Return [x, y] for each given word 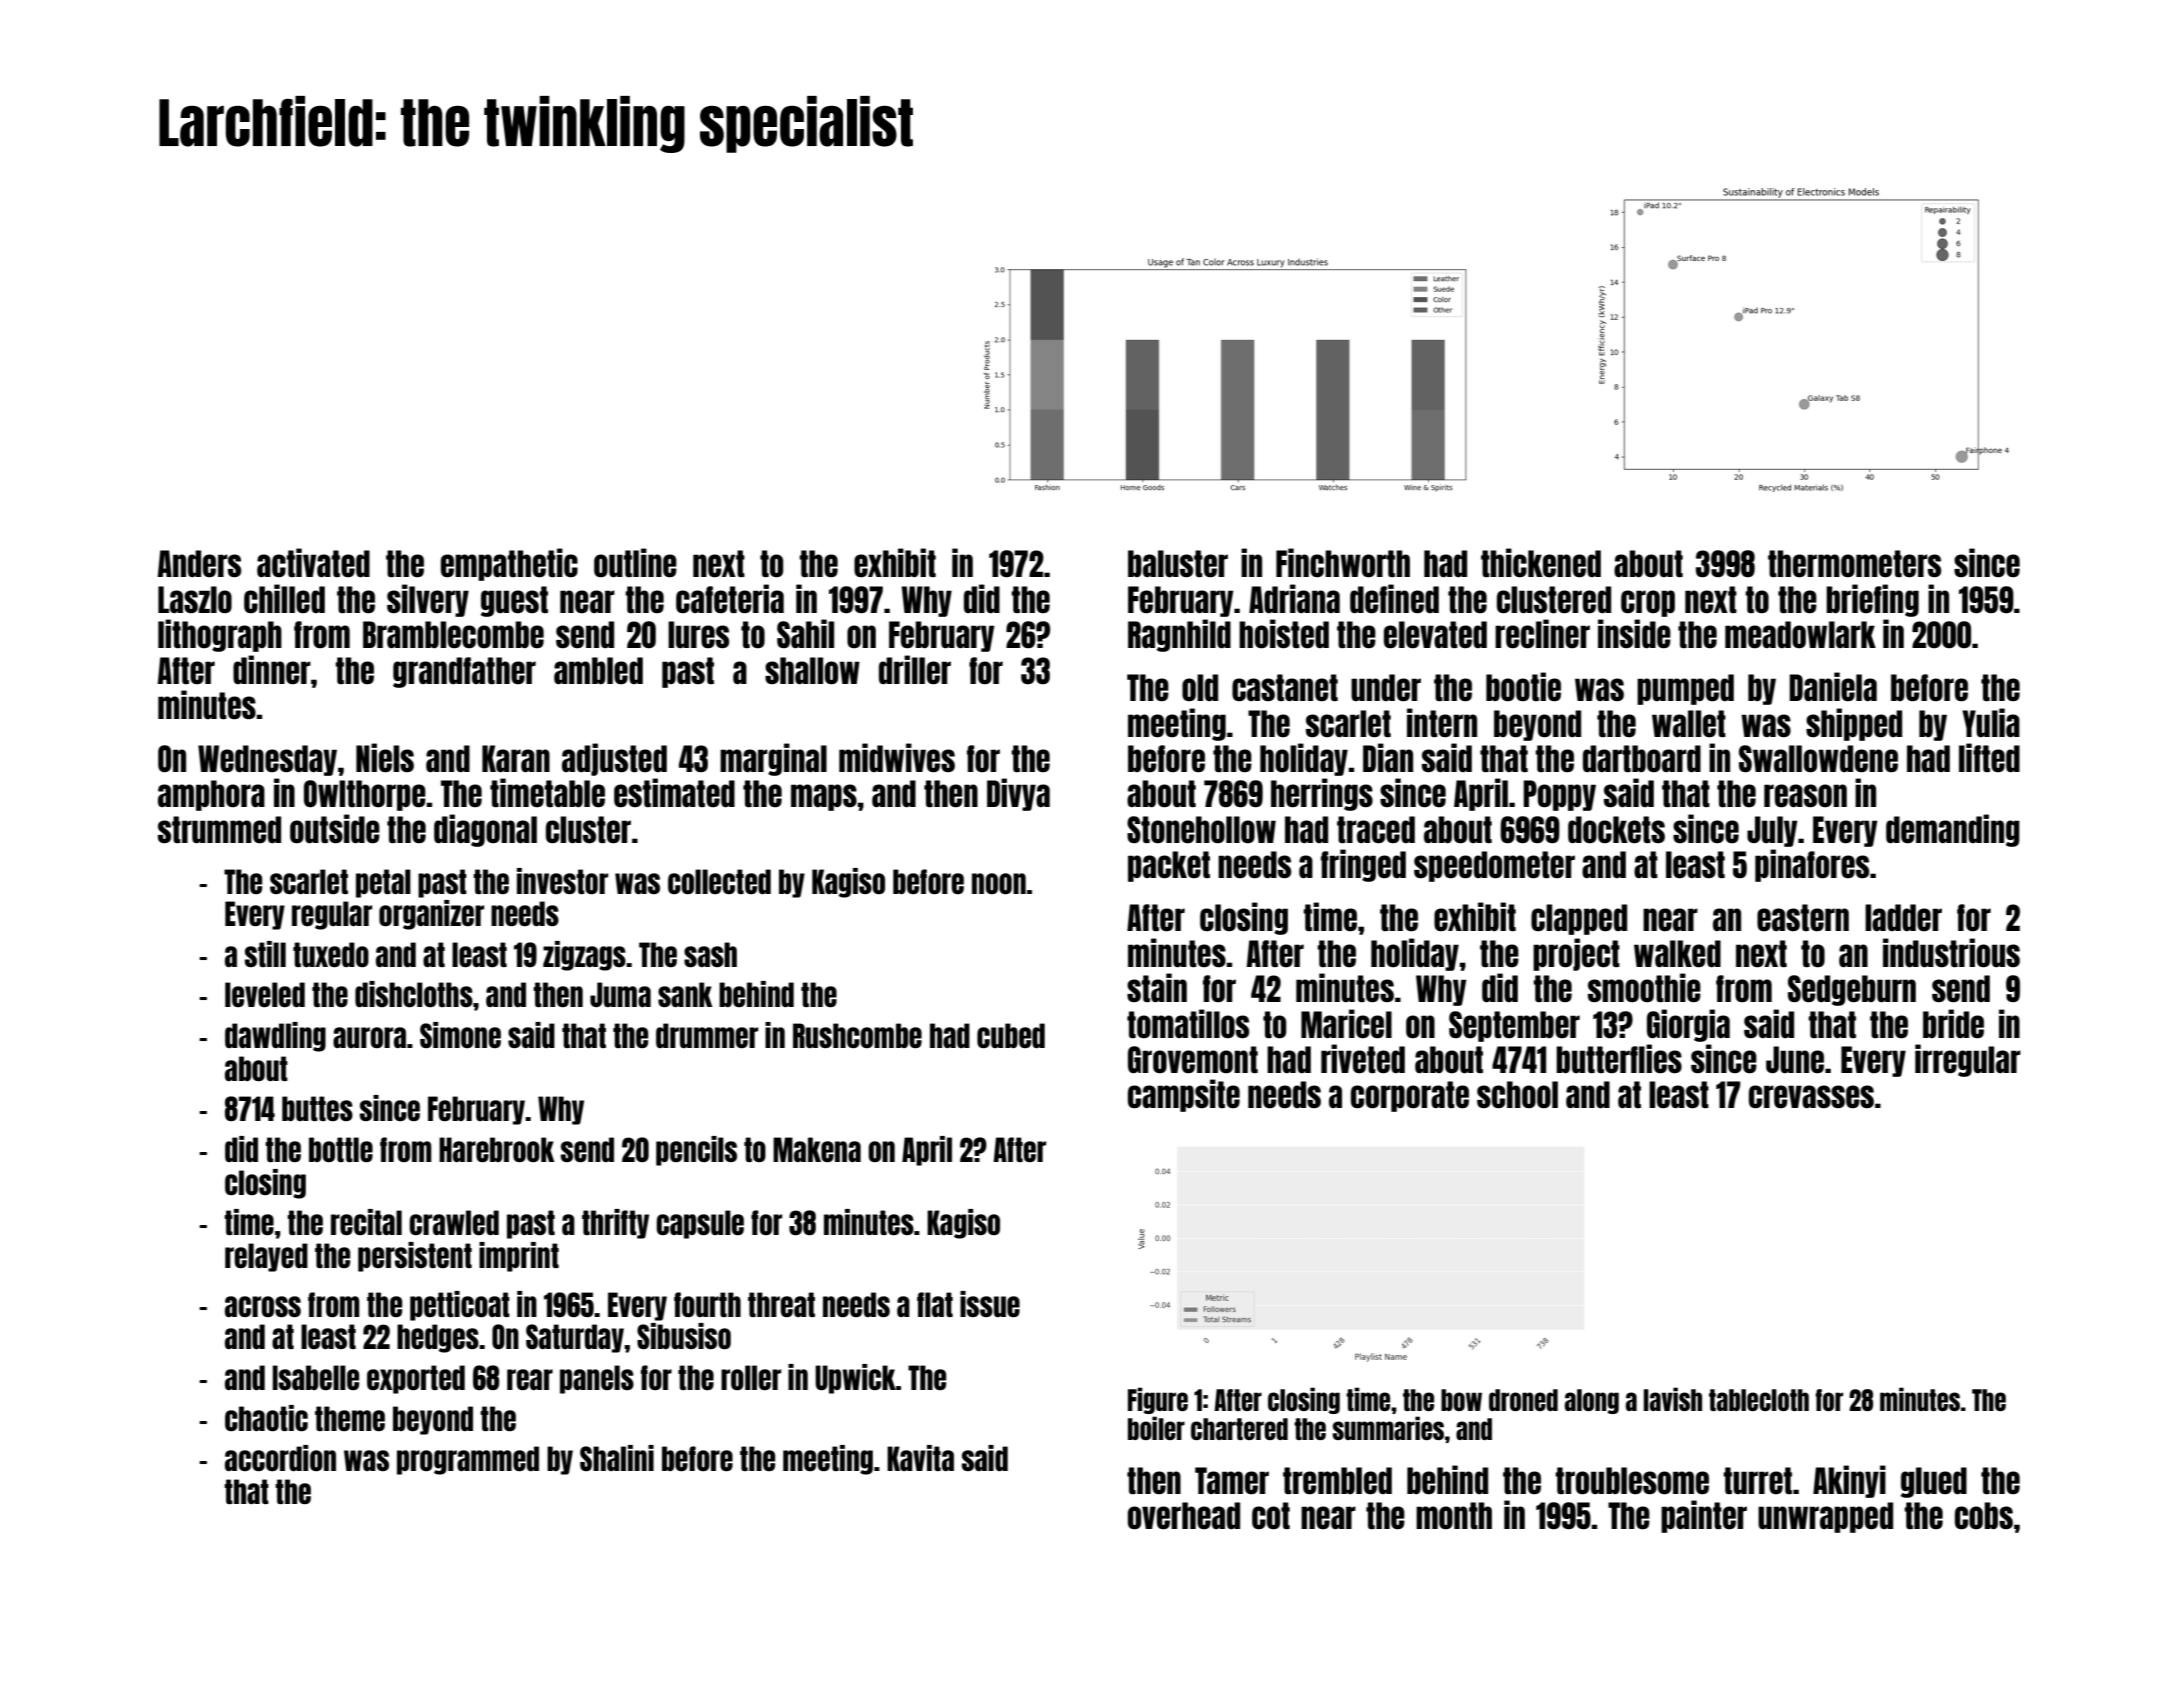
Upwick [855, 1379]
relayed [266, 1257]
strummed [219, 829]
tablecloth [1759, 1400]
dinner [272, 669]
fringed [1363, 865]
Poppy [1559, 795]
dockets [1616, 830]
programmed [468, 1460]
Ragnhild [1179, 635]
